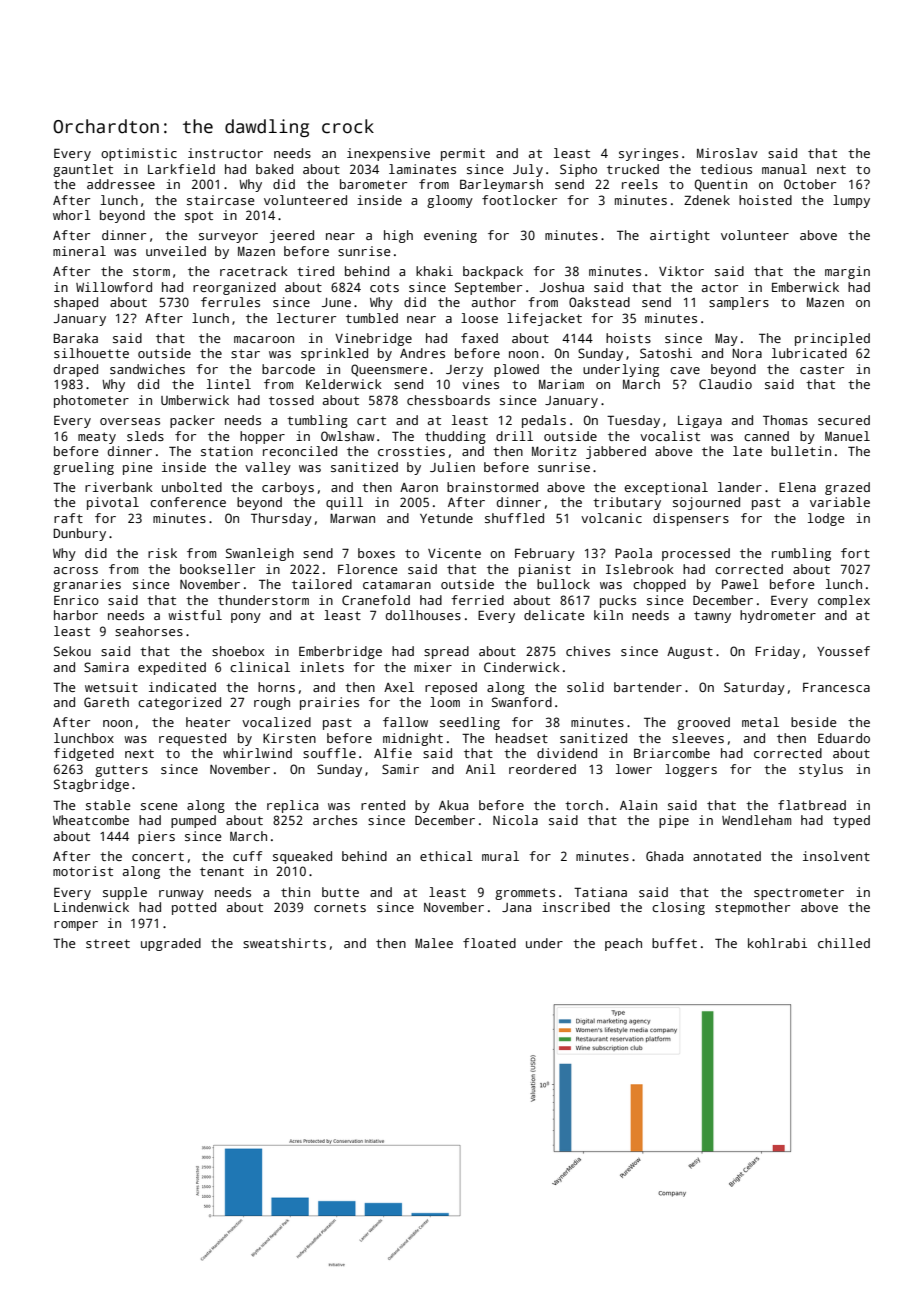 This page has width=924, height=1308. I want to click on Cranefold, so click(376, 600).
